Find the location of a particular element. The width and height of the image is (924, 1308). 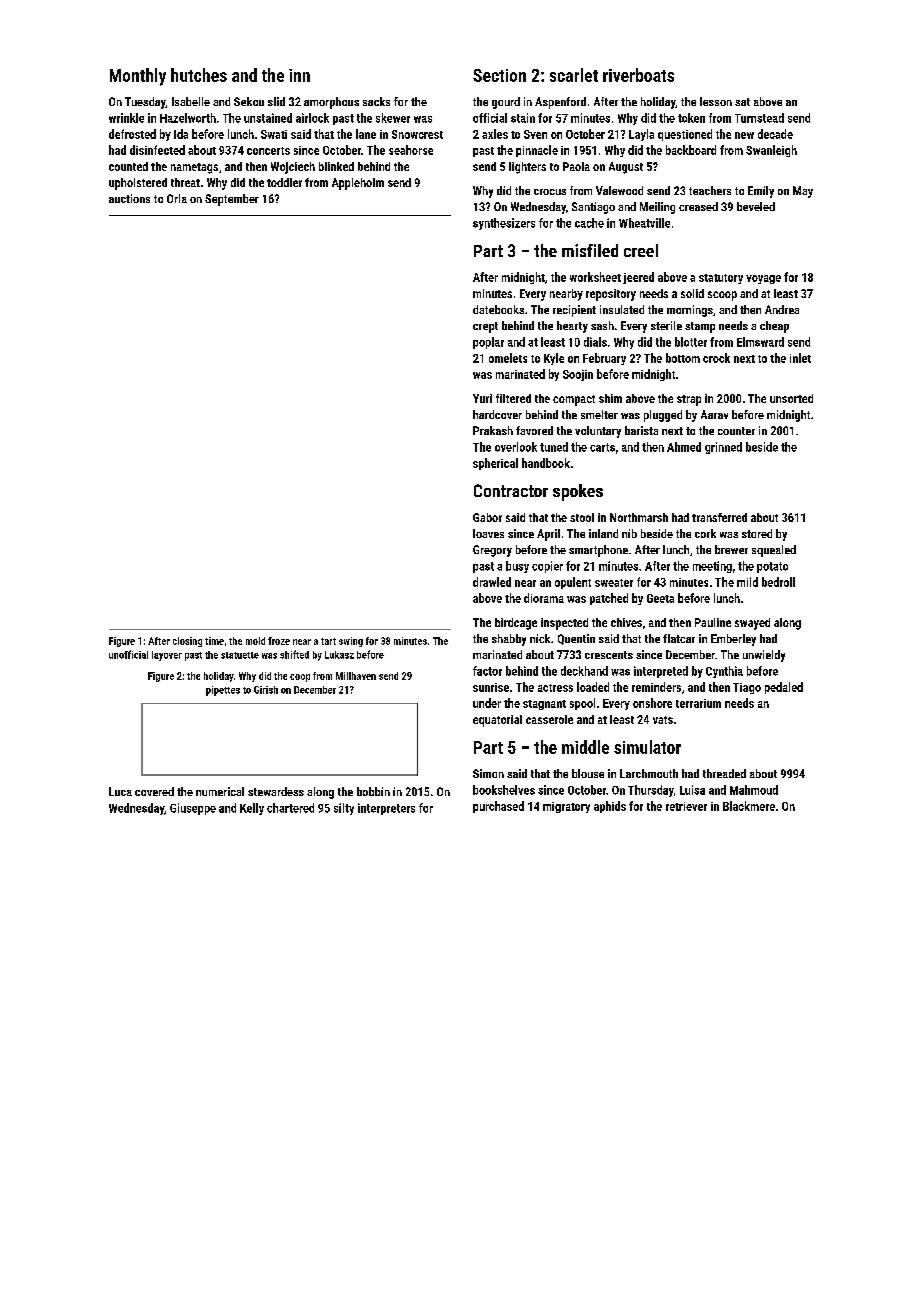

Yuri is located at coordinates (482, 398).
